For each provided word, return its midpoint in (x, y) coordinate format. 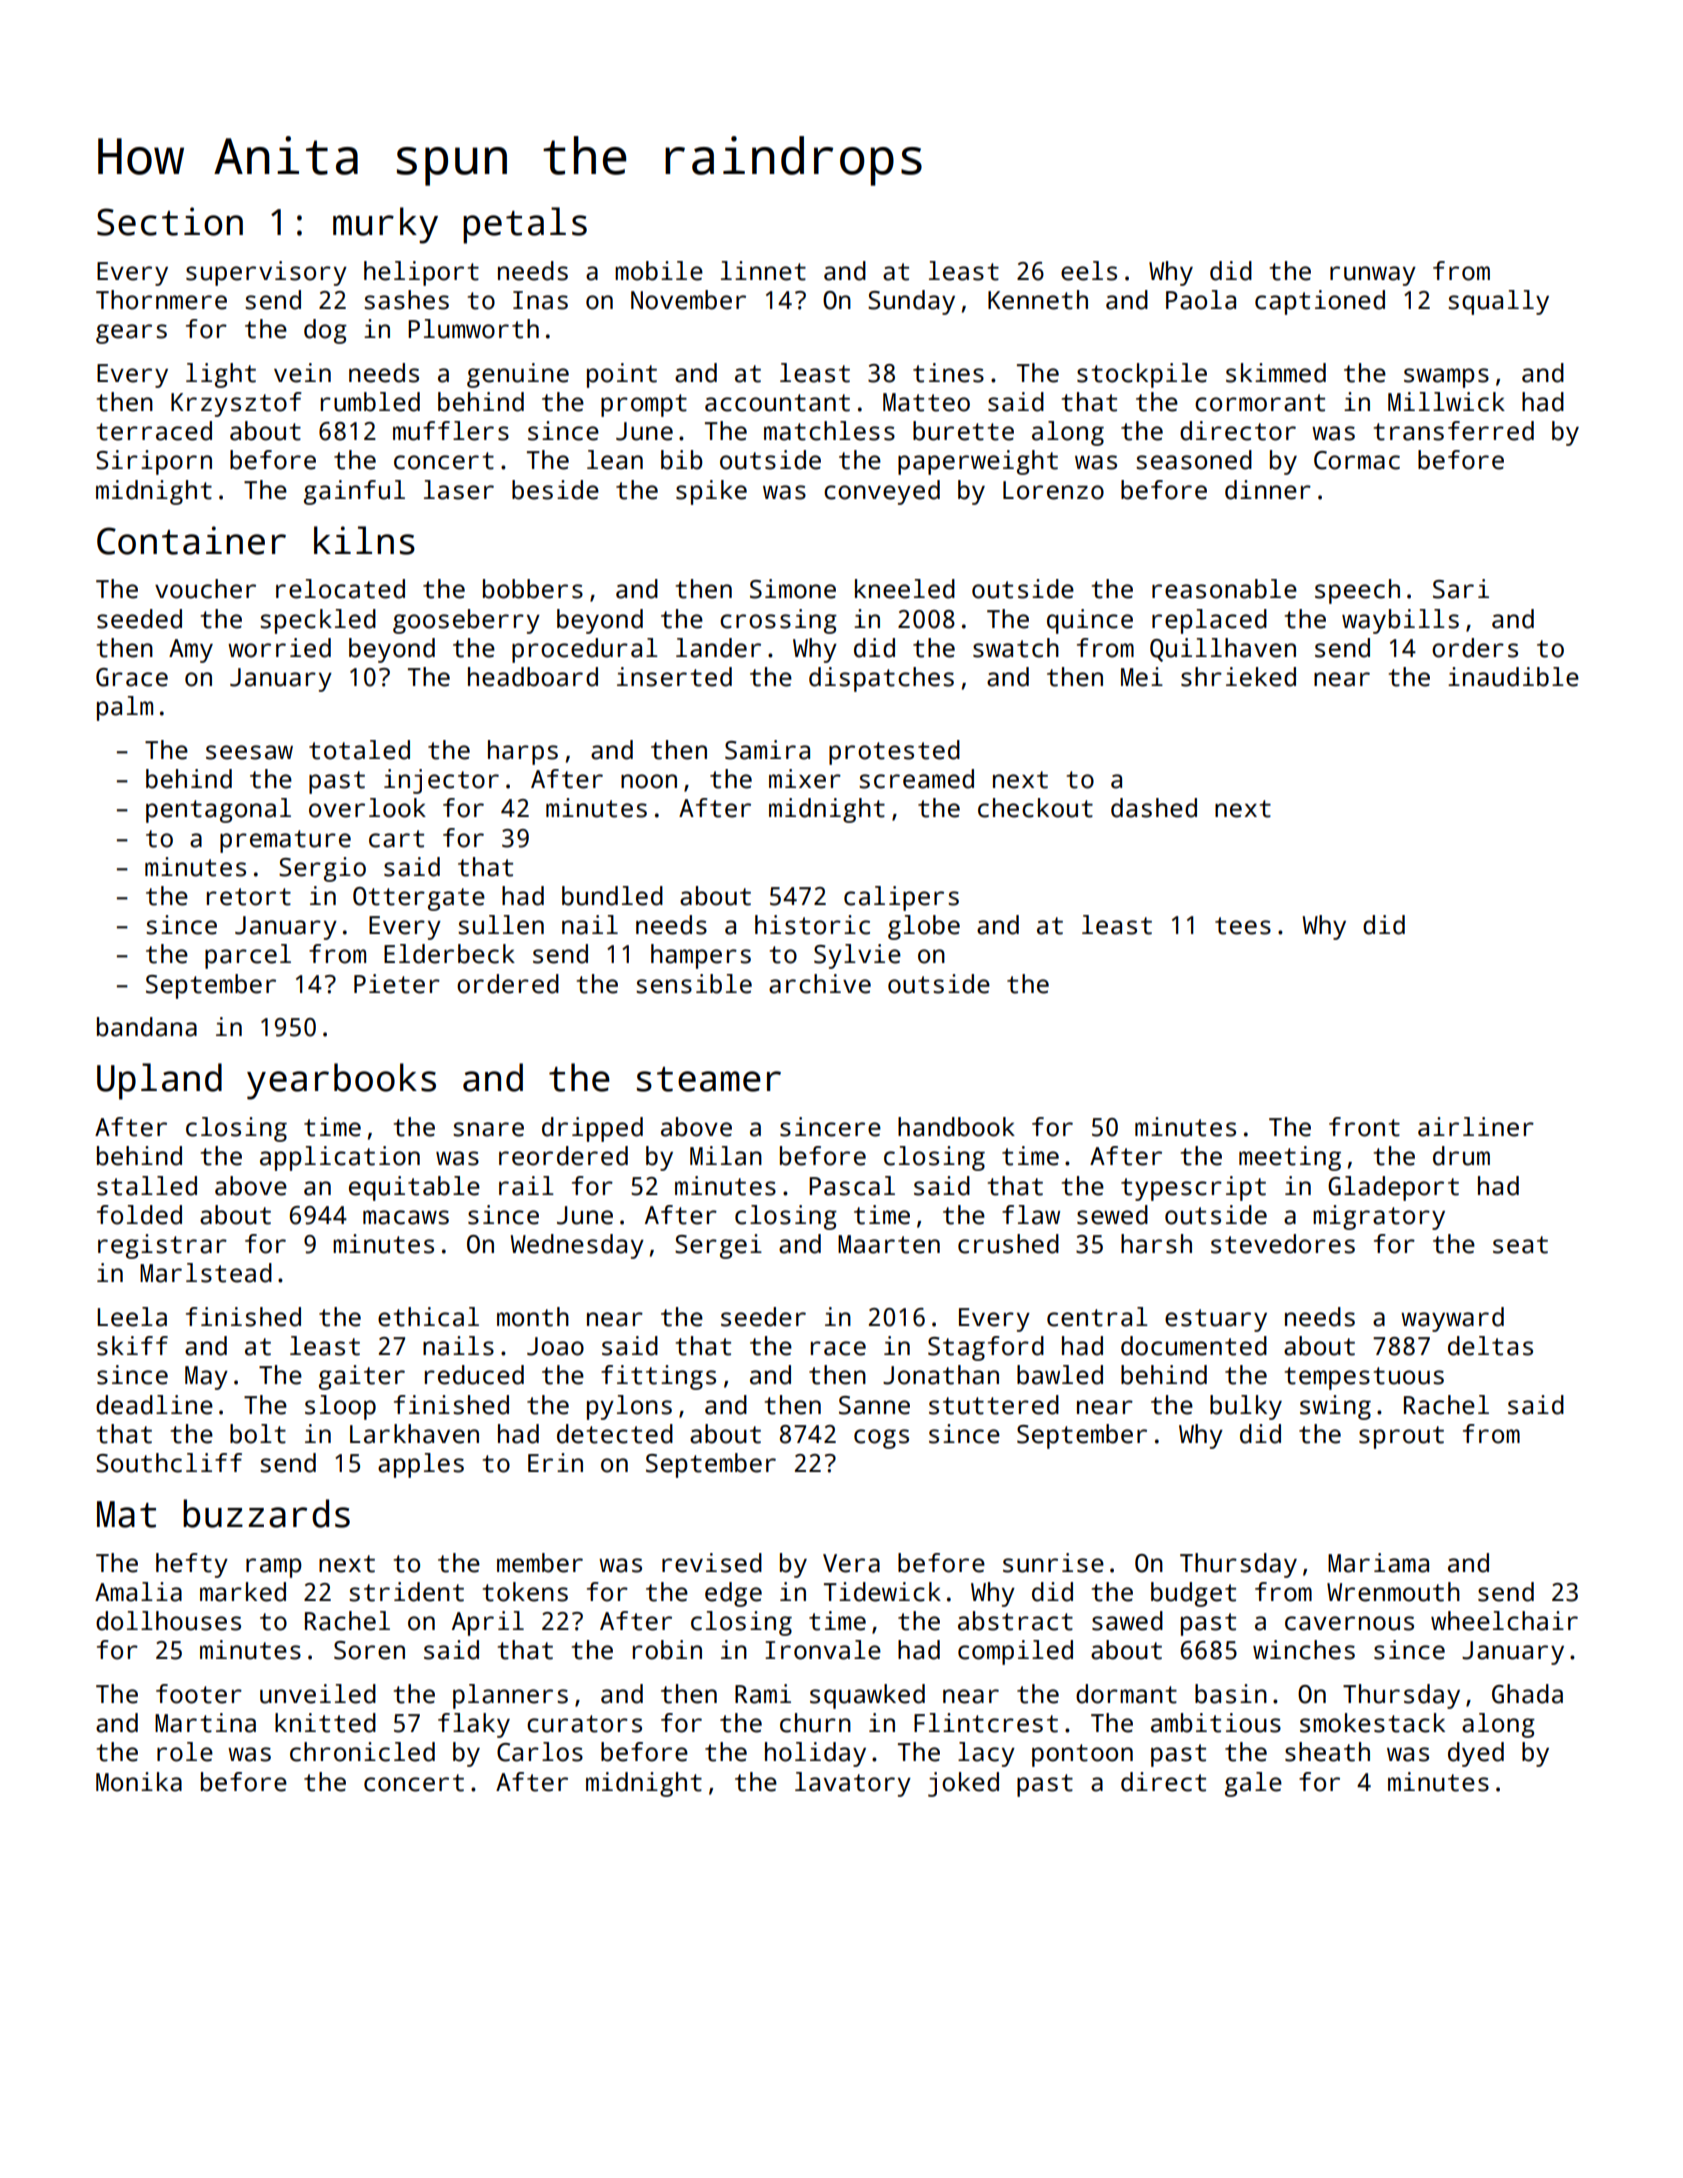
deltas (1490, 1346)
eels (1089, 271)
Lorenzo (1053, 490)
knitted (325, 1723)
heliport (421, 273)
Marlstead (206, 1273)
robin (667, 1650)
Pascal (852, 1186)
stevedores (1283, 1244)
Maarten (889, 1244)
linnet (763, 271)
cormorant (1260, 403)
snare (488, 1129)
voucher (205, 589)
